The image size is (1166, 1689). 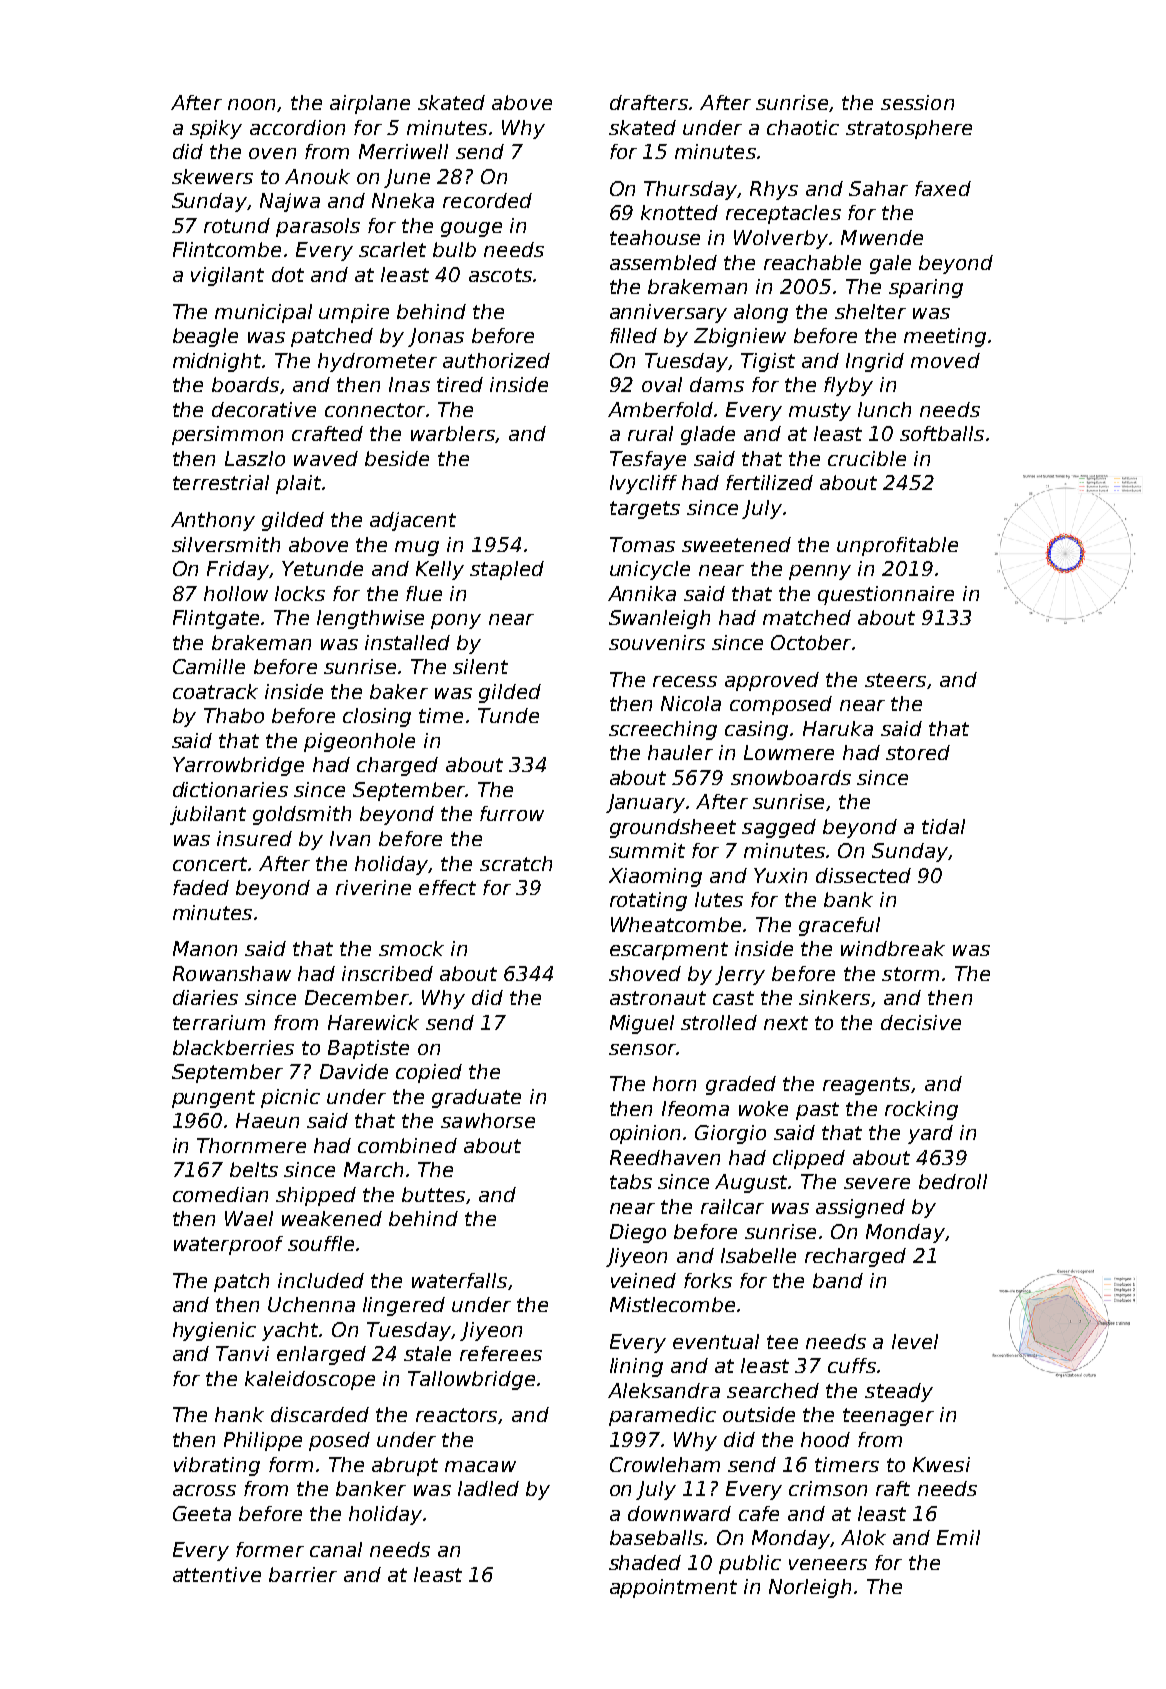 I want to click on rural, so click(x=650, y=433).
